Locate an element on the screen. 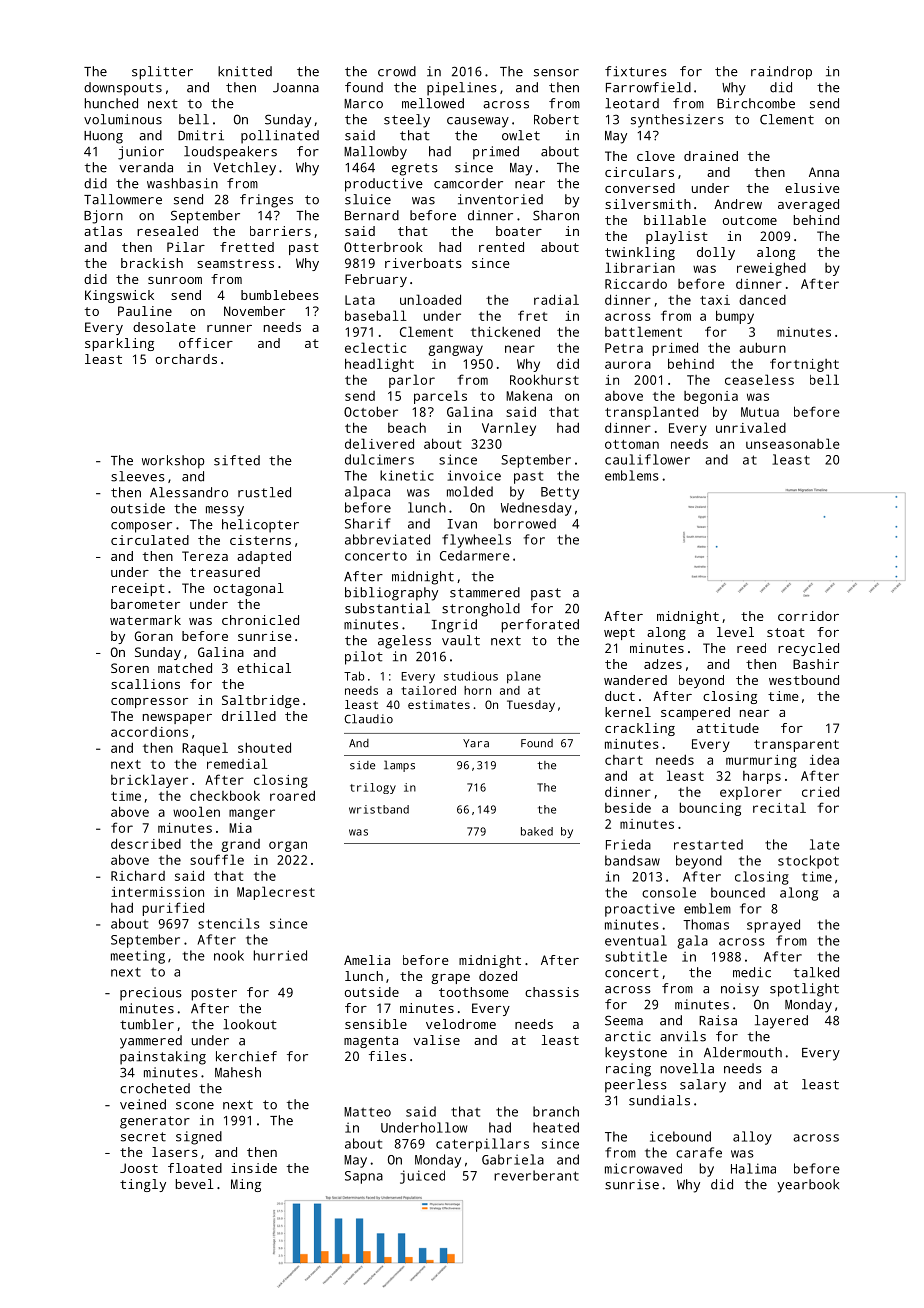 This screenshot has height=1308, width=924. Birchcombe is located at coordinates (756, 103).
